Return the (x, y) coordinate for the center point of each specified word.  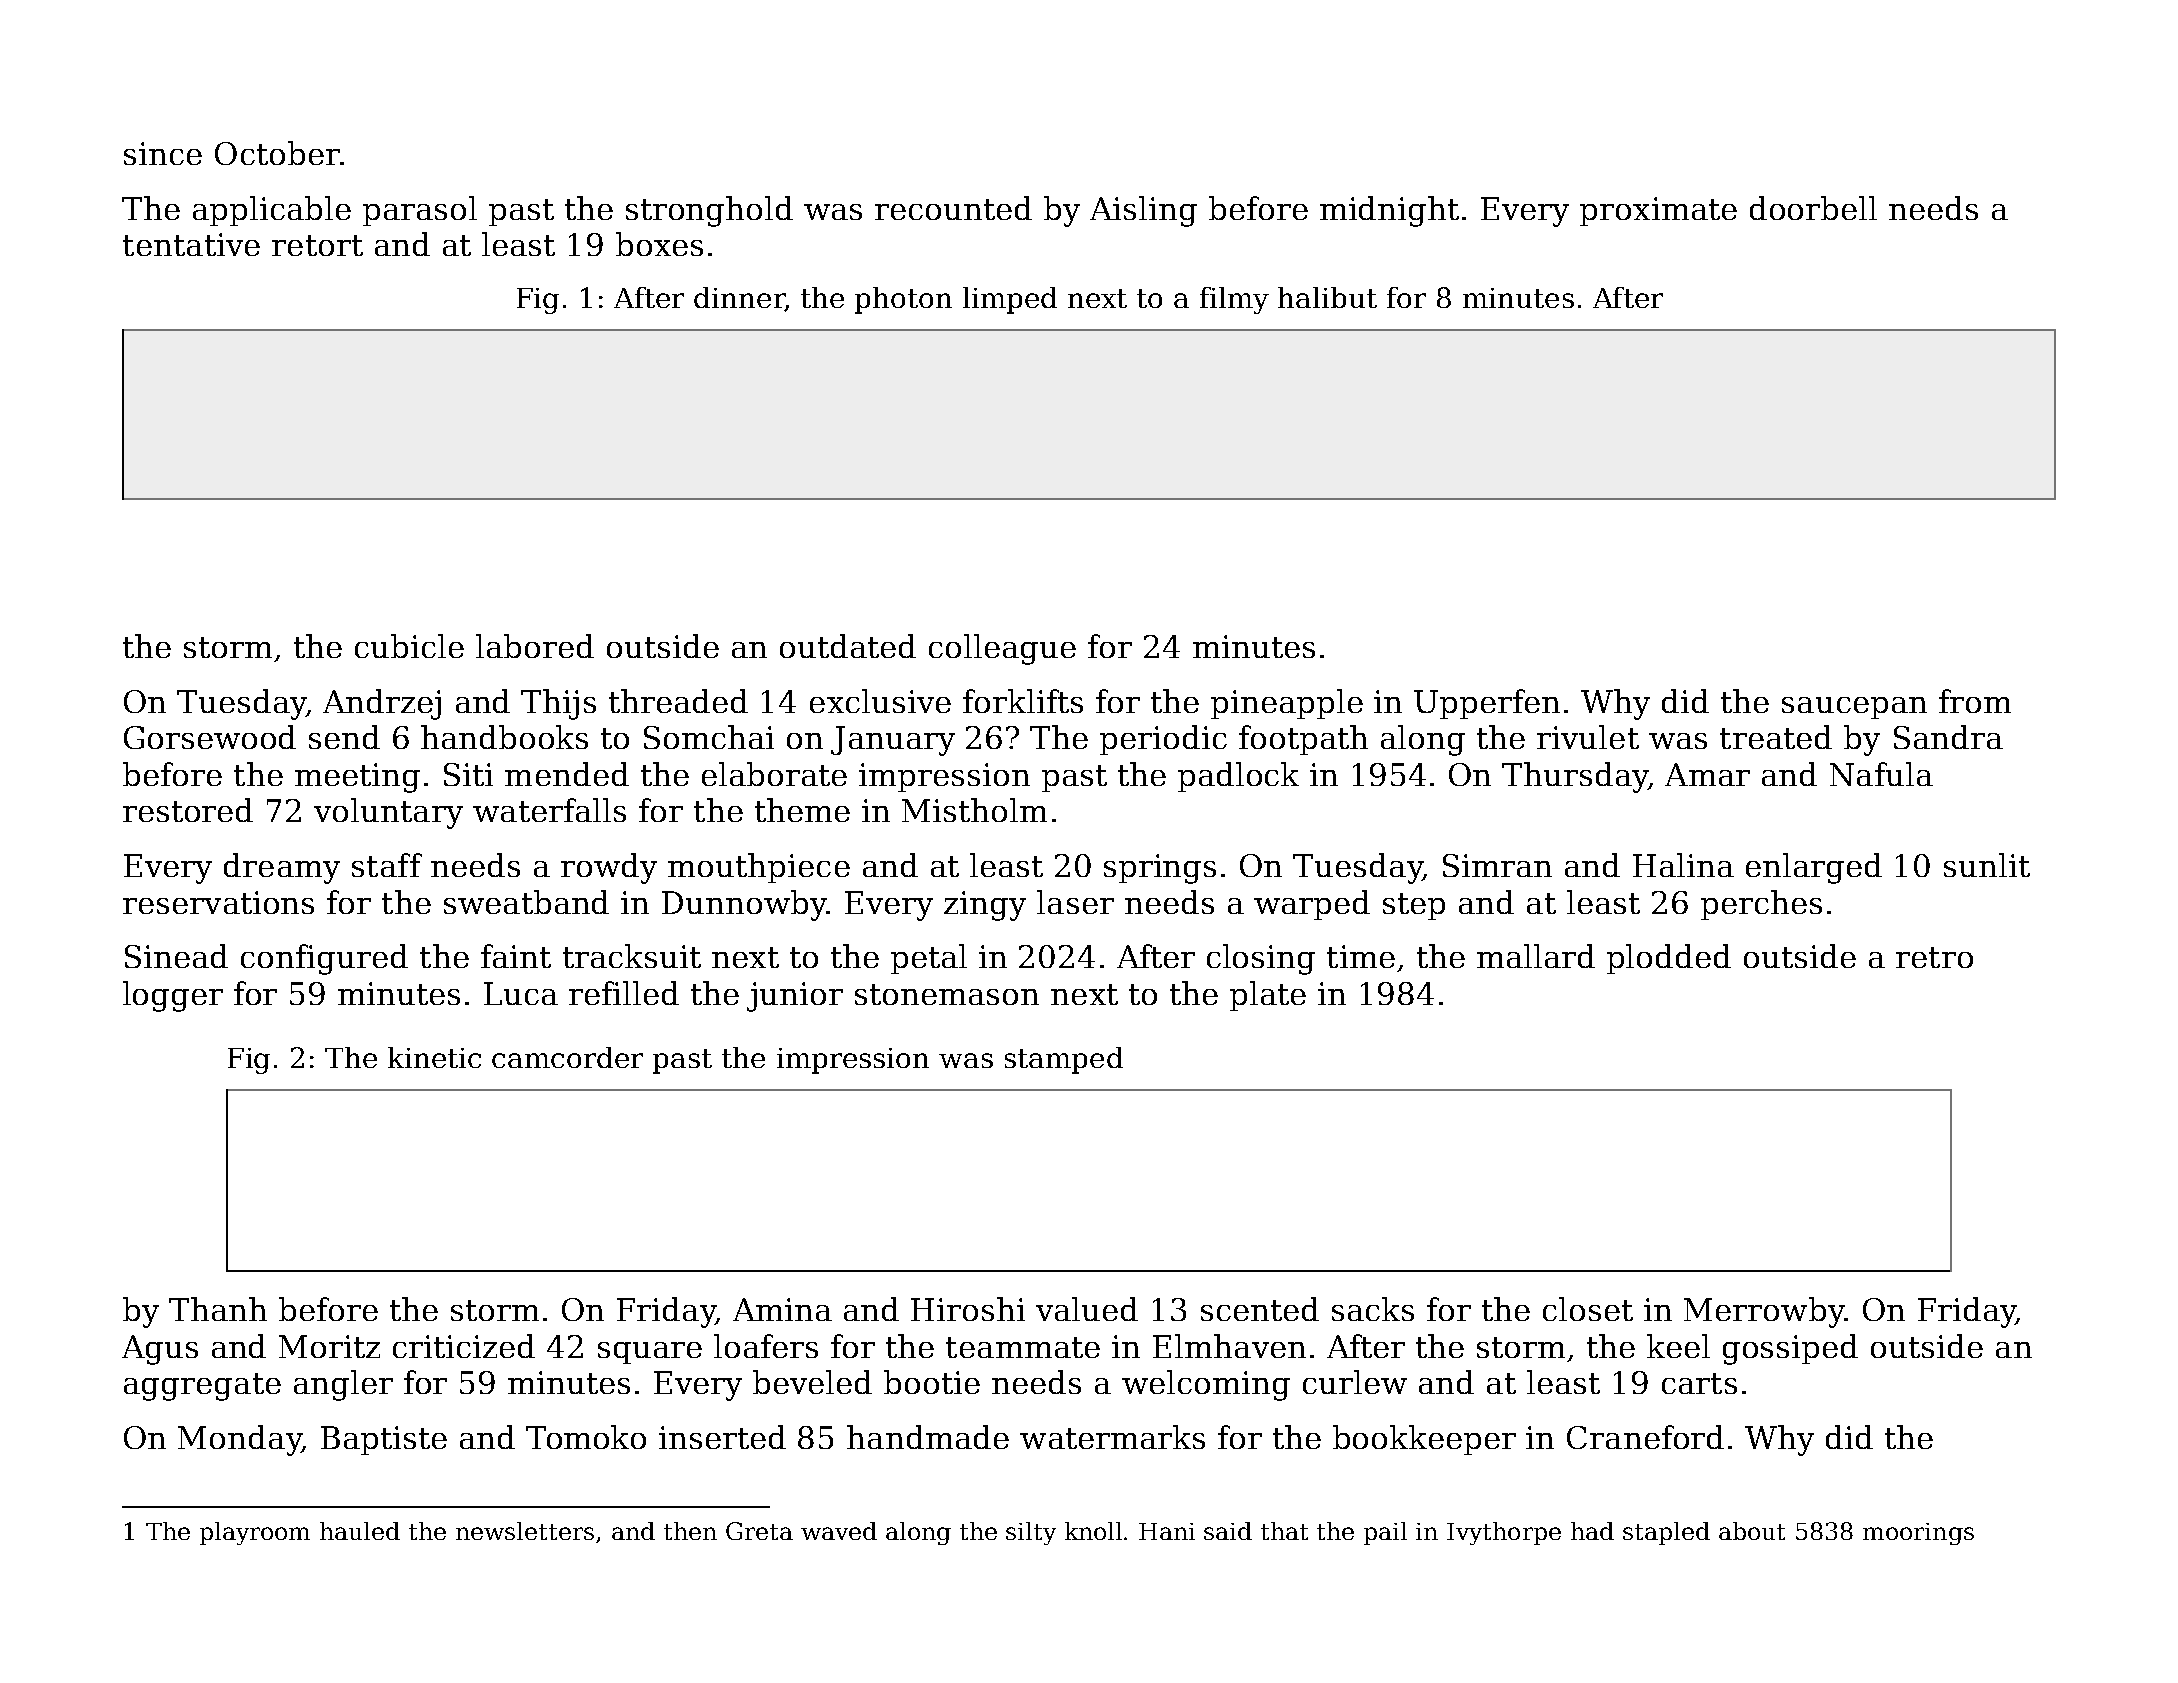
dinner (739, 299)
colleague (1002, 649)
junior (795, 997)
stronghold (709, 211)
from (1975, 701)
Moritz (329, 1346)
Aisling (1143, 211)
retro (1934, 957)
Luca (521, 993)
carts (1699, 1383)
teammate (1023, 1347)
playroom (255, 1533)
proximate (1658, 211)
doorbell (1813, 208)
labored (535, 646)
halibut (1327, 297)
